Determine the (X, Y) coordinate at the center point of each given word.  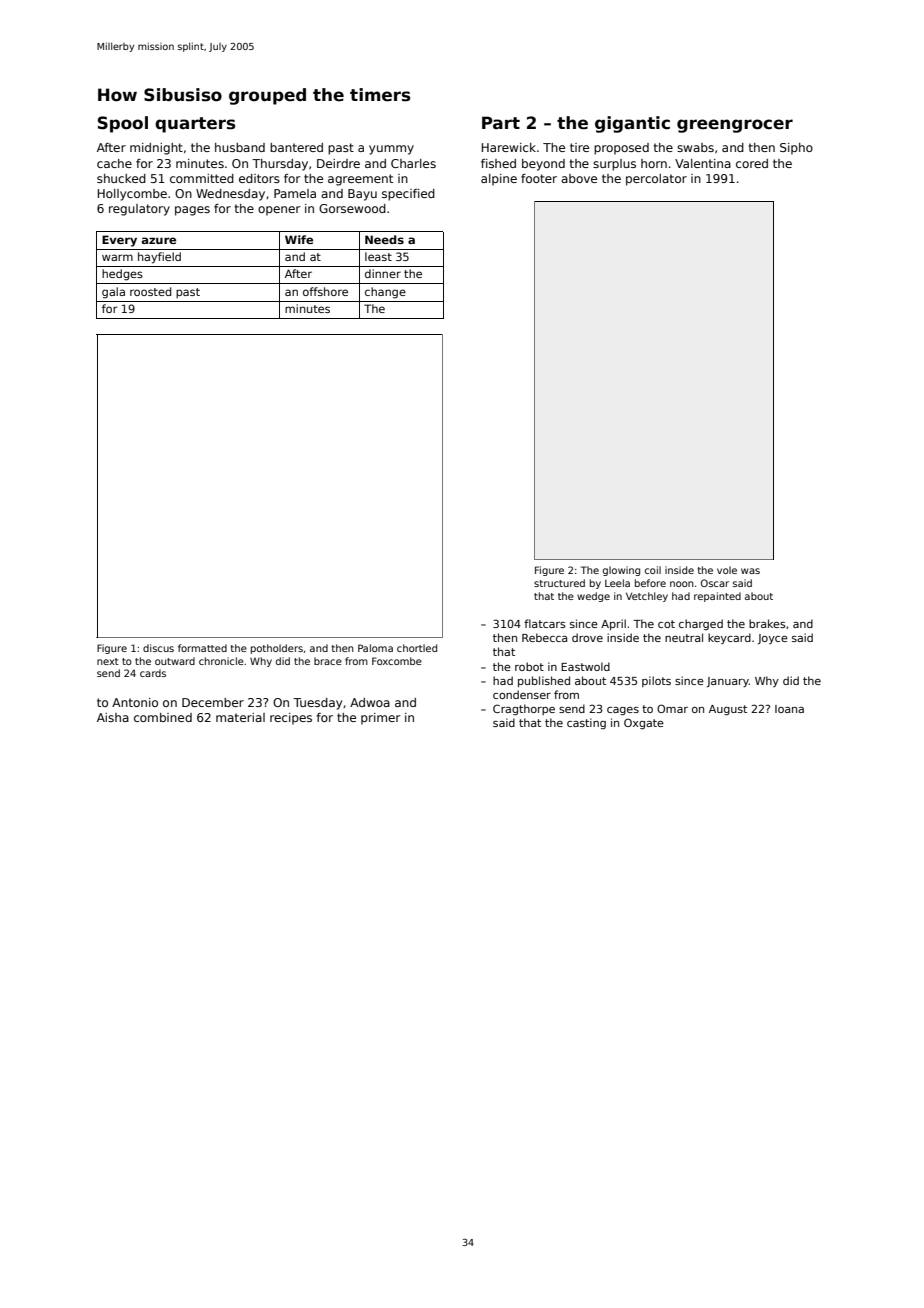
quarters (195, 125)
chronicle (221, 661)
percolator (656, 180)
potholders (277, 649)
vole (727, 570)
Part (501, 123)
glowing (621, 571)
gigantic (632, 124)
